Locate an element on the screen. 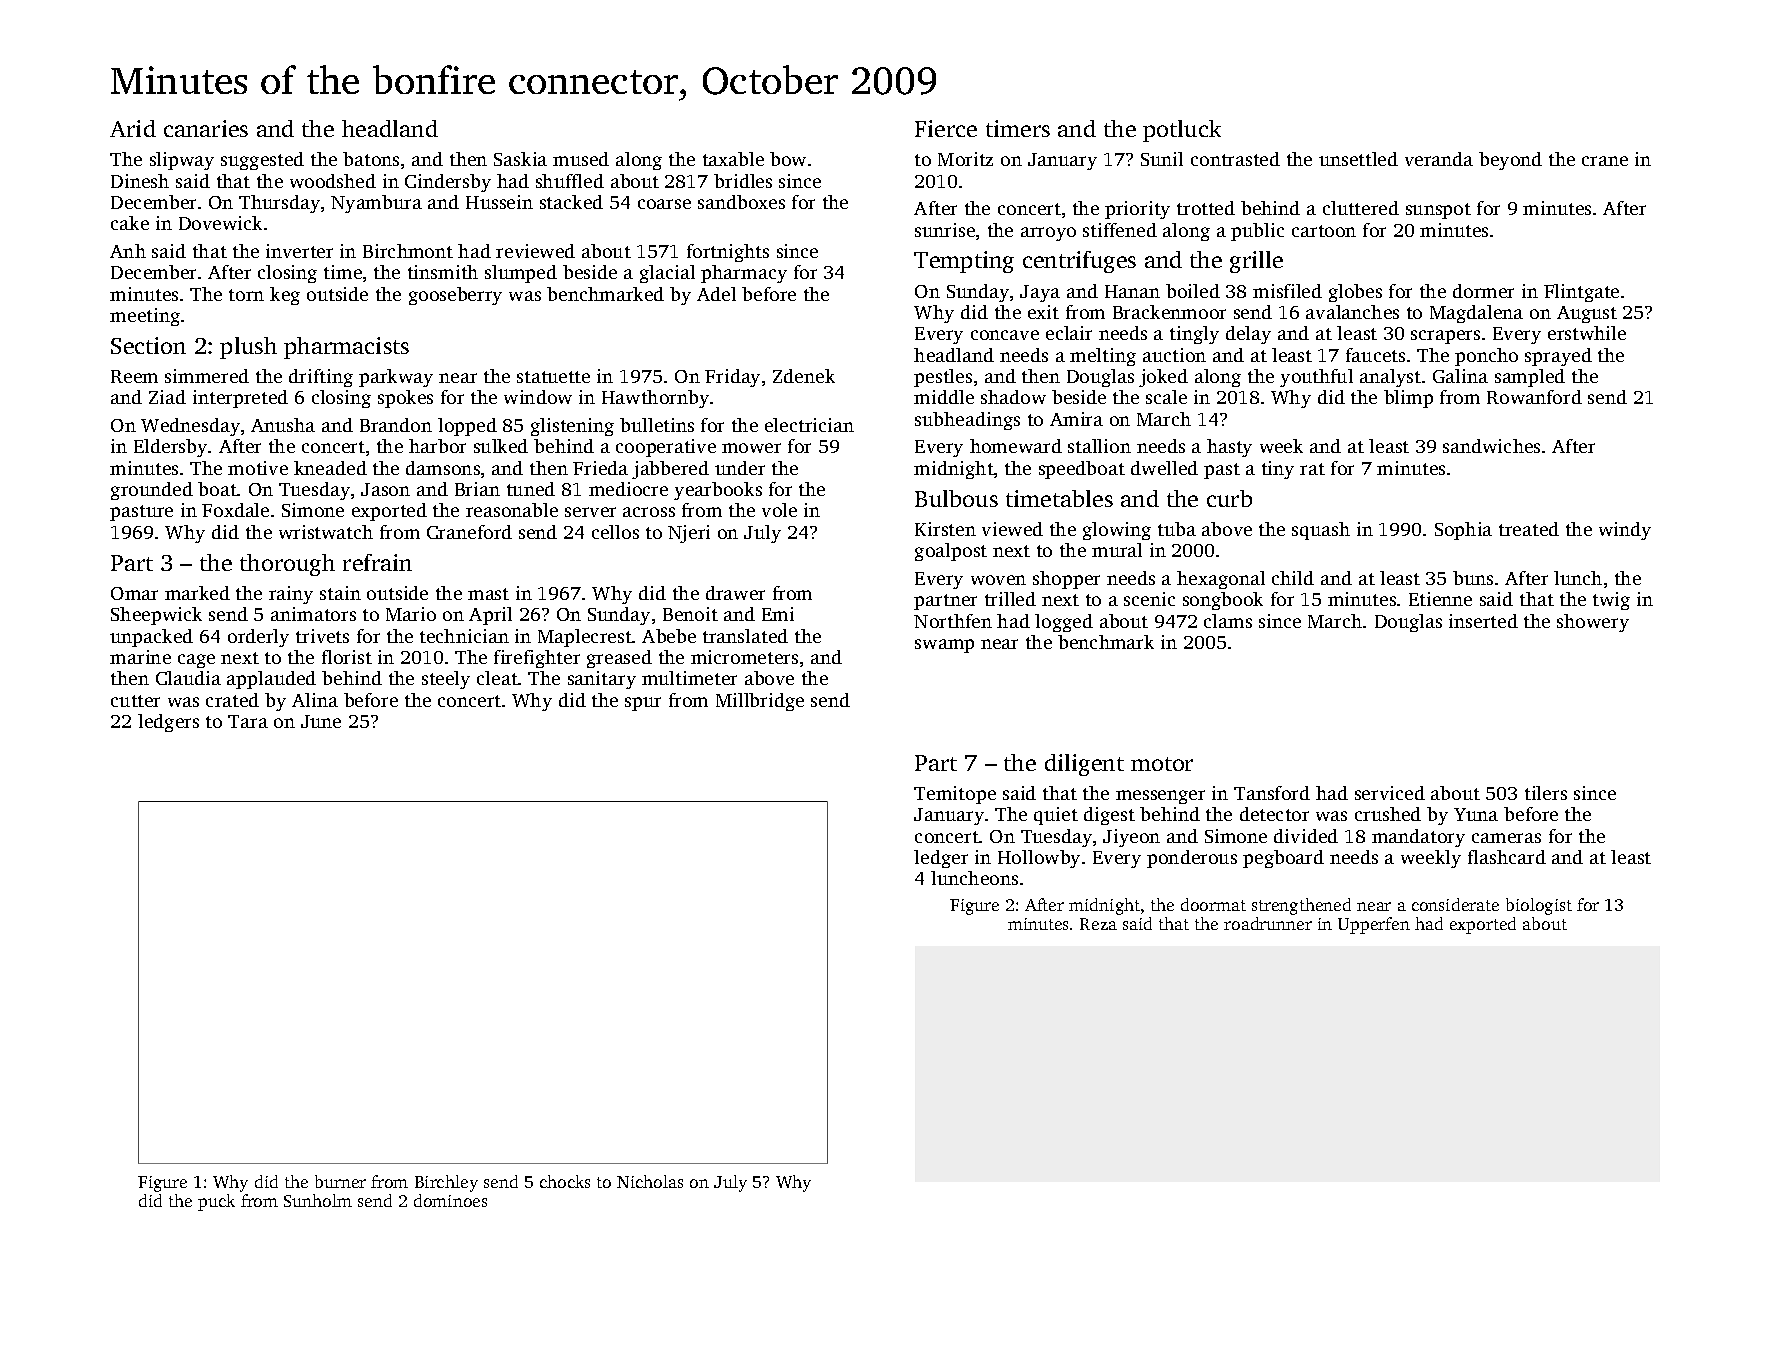 Image resolution: width=1771 pixels, height=1368 pixels. vole is located at coordinates (779, 510).
